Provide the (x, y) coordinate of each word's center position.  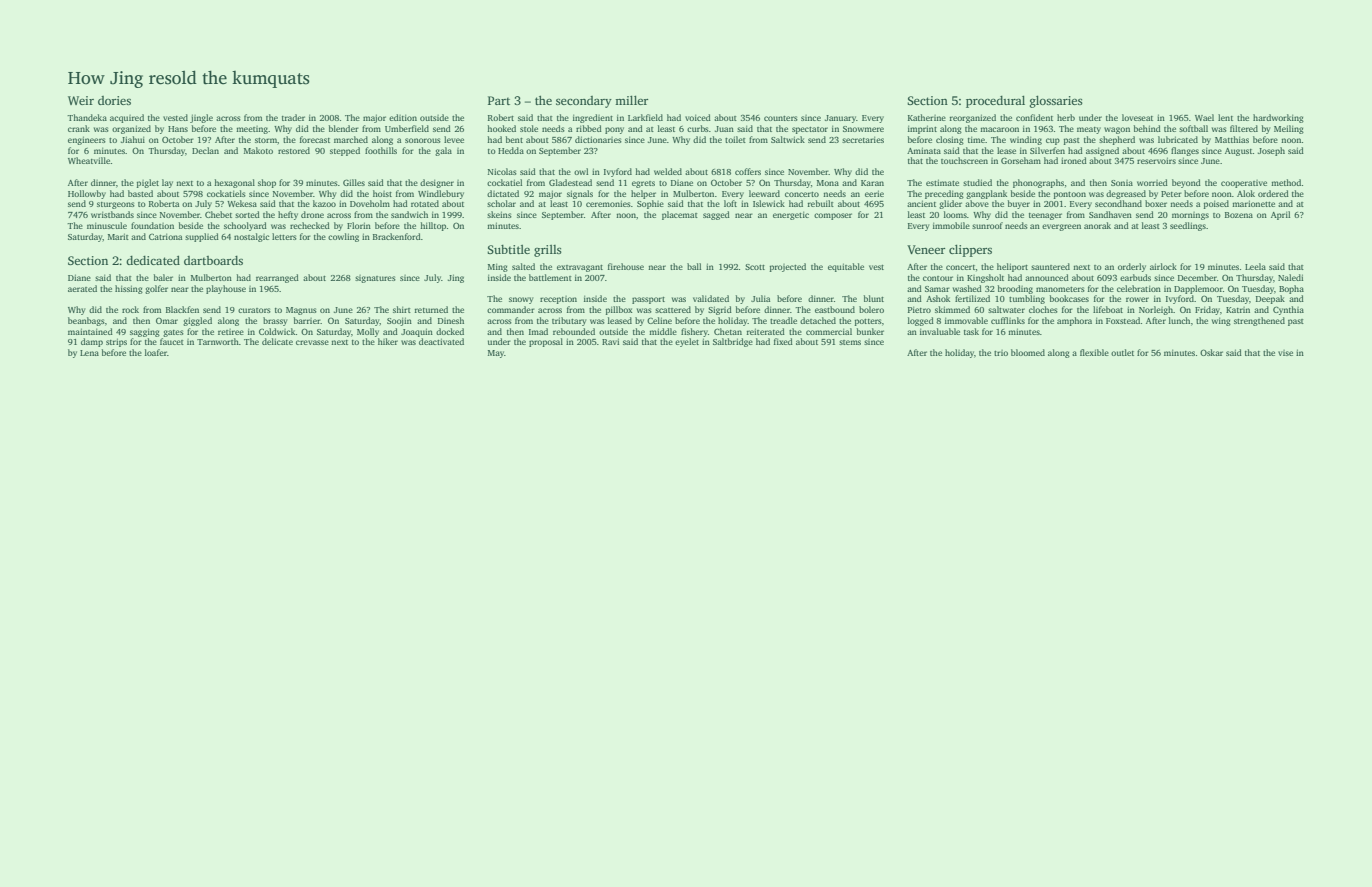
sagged (716, 215)
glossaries (1056, 101)
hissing (129, 289)
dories (114, 100)
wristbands (112, 214)
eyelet (687, 342)
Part (499, 100)
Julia (760, 298)
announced (1047, 277)
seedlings (1188, 226)
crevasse (312, 342)
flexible (1094, 352)
